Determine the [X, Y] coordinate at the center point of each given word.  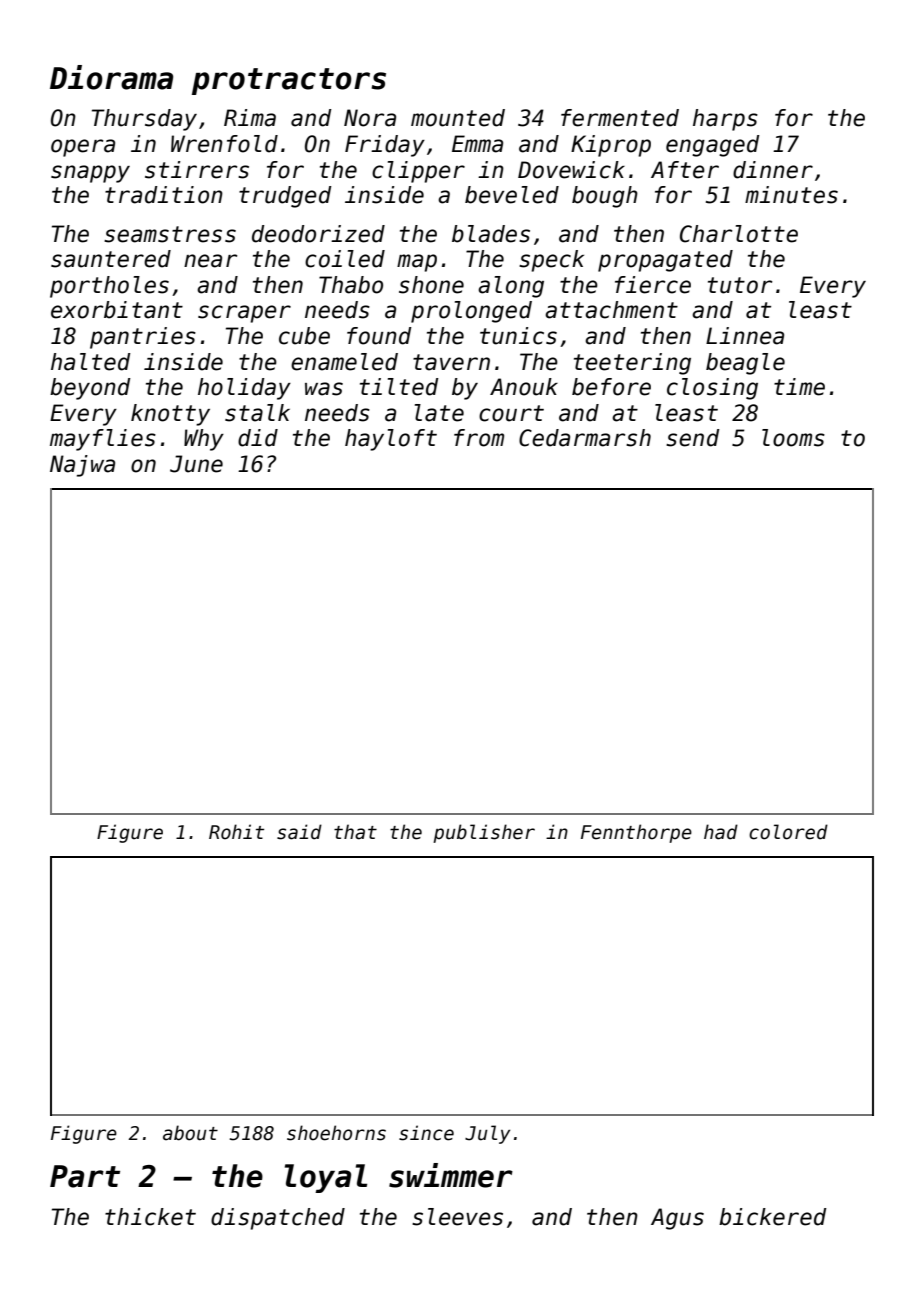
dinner [773, 170]
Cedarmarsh [585, 438]
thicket [150, 1217]
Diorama [111, 77]
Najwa [82, 466]
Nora [370, 118]
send [693, 438]
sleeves [457, 1217]
